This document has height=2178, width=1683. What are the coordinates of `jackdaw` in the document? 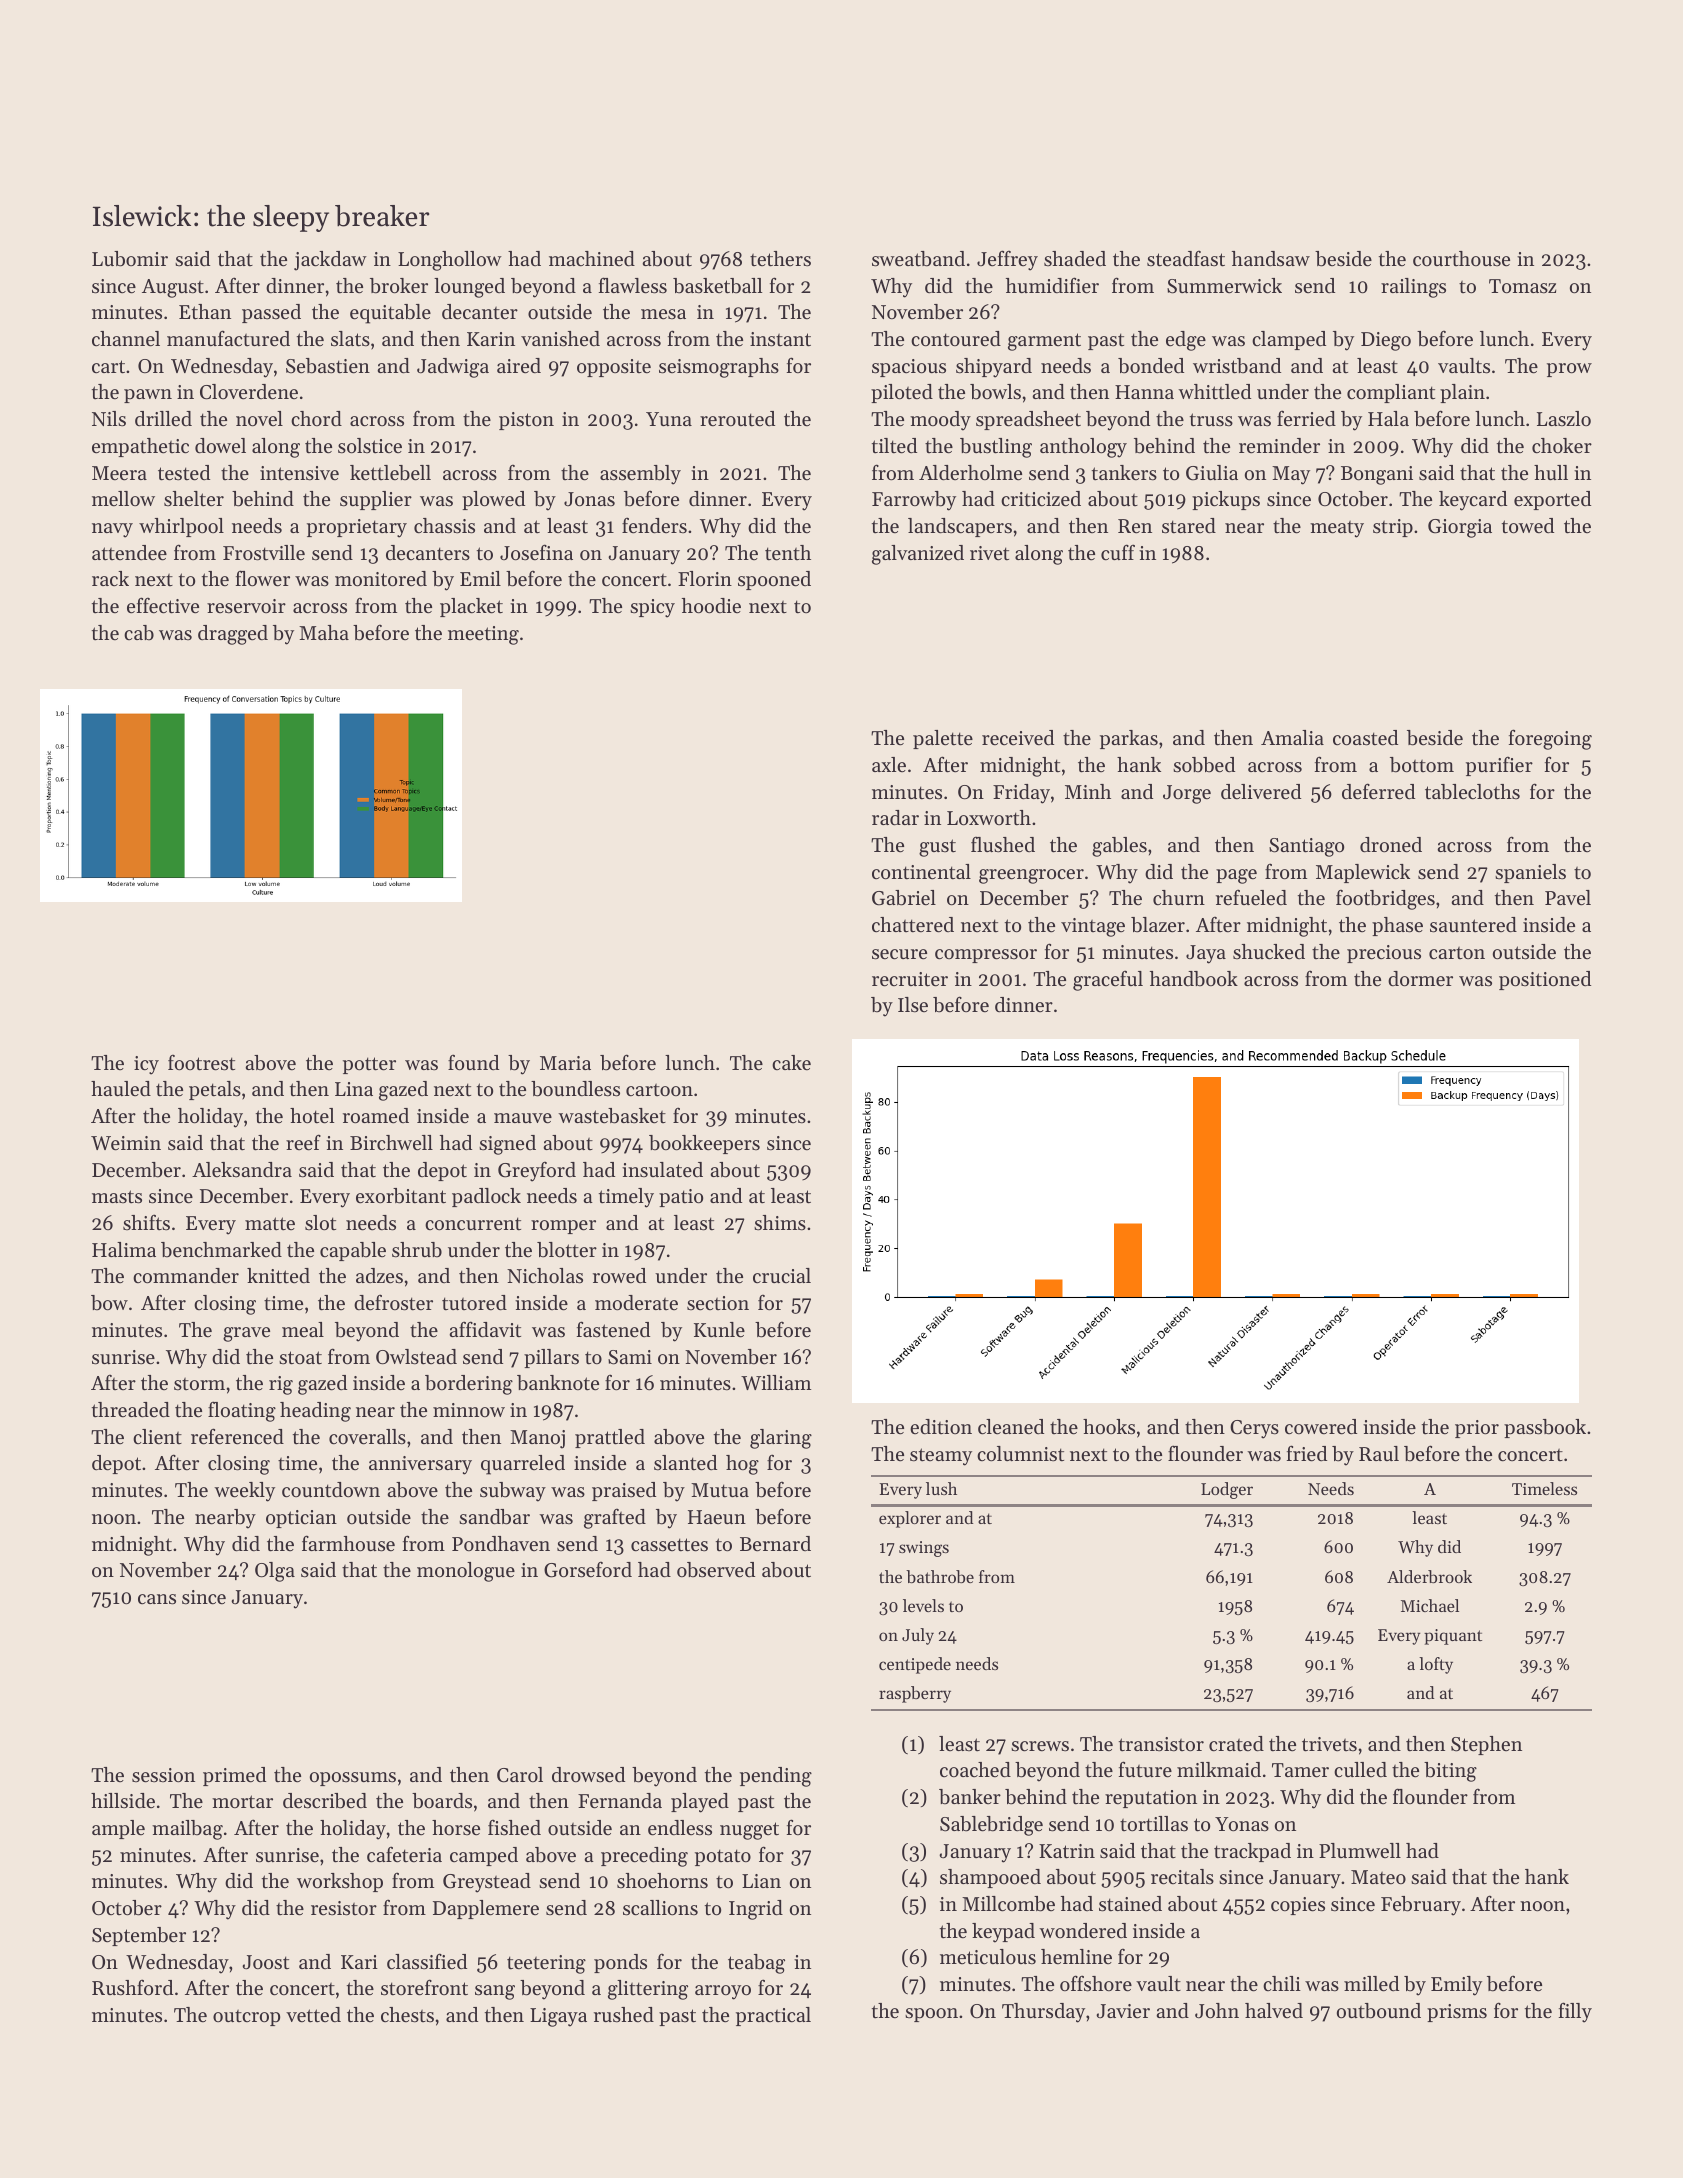 It's located at (330, 261).
